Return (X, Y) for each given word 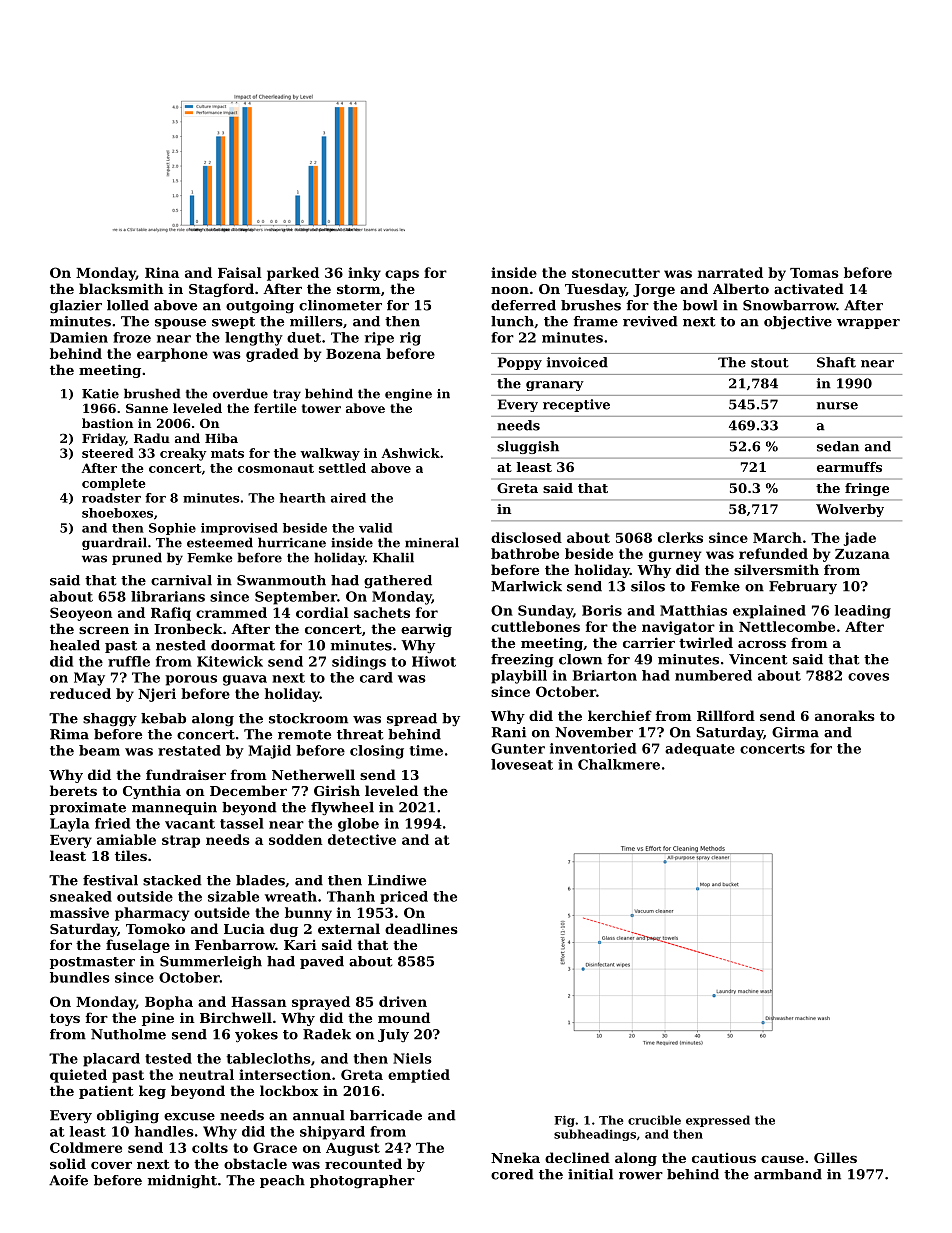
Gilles (835, 1157)
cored (512, 1174)
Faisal (239, 272)
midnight (182, 1182)
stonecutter (616, 273)
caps (402, 275)
